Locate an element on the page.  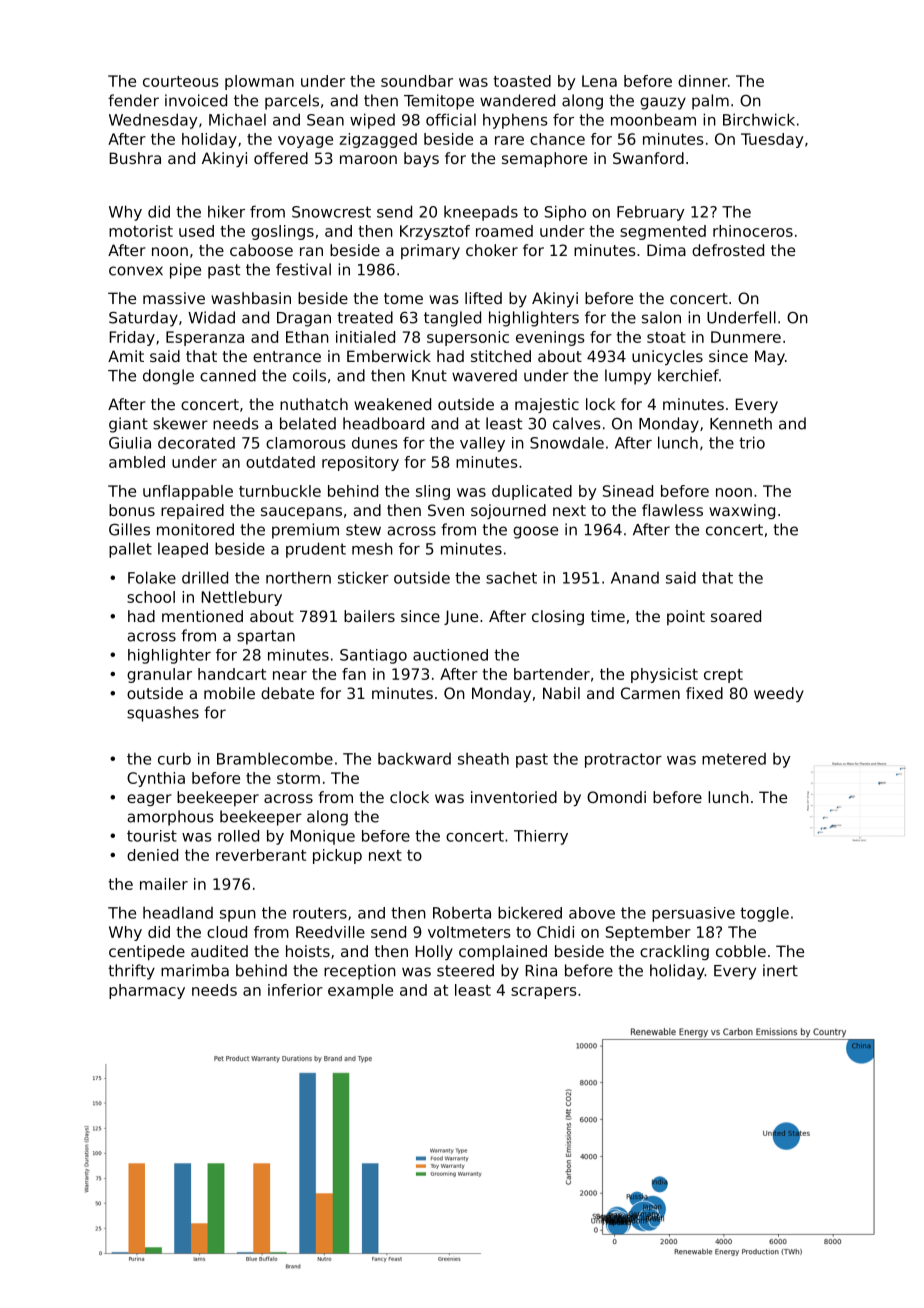
pickup is located at coordinates (337, 856).
